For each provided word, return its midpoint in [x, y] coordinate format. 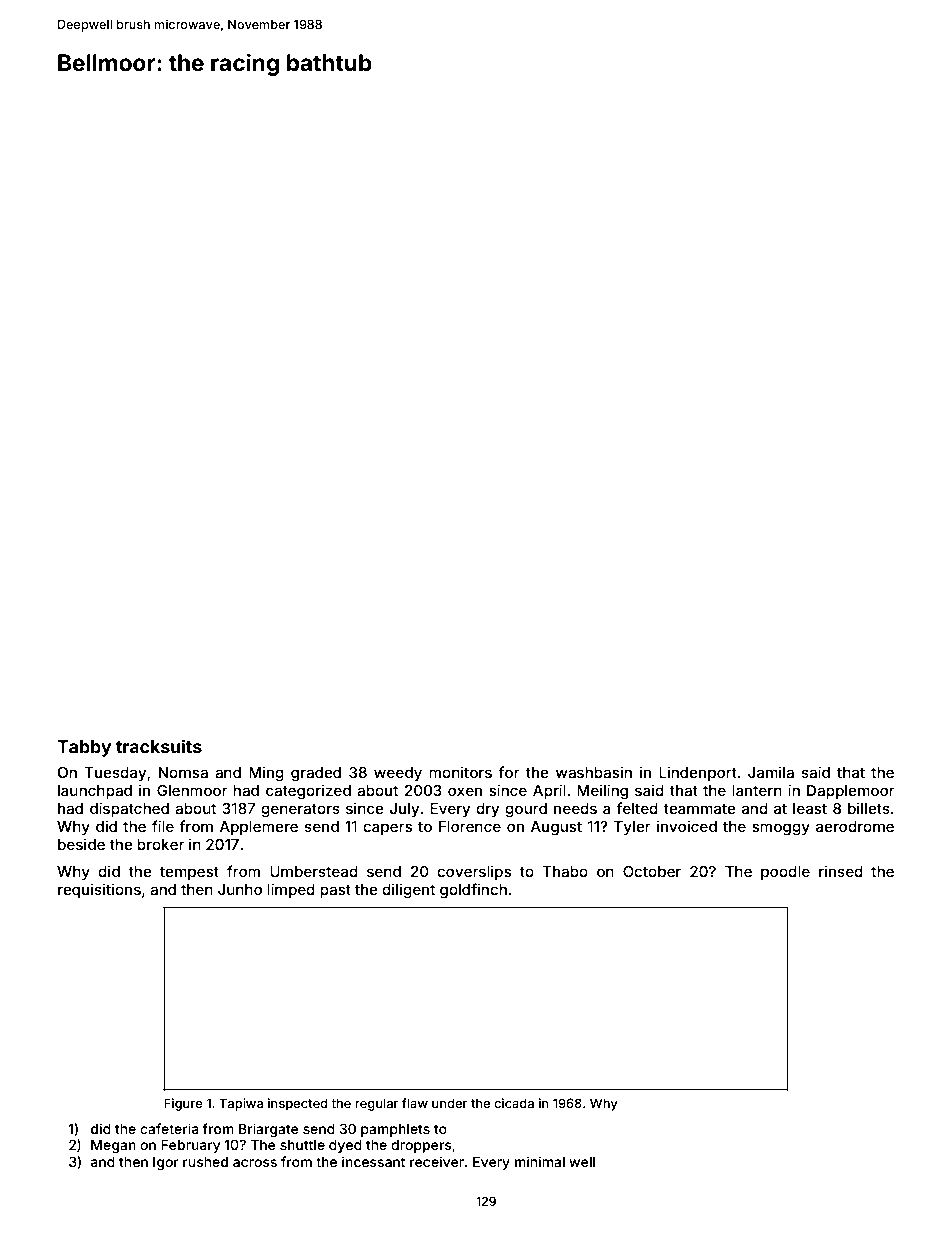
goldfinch [473, 891]
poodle [785, 873]
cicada [514, 1103]
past [335, 891]
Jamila [771, 772]
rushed [205, 1162]
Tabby [84, 748]
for [509, 772]
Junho [240, 889]
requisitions [99, 890]
